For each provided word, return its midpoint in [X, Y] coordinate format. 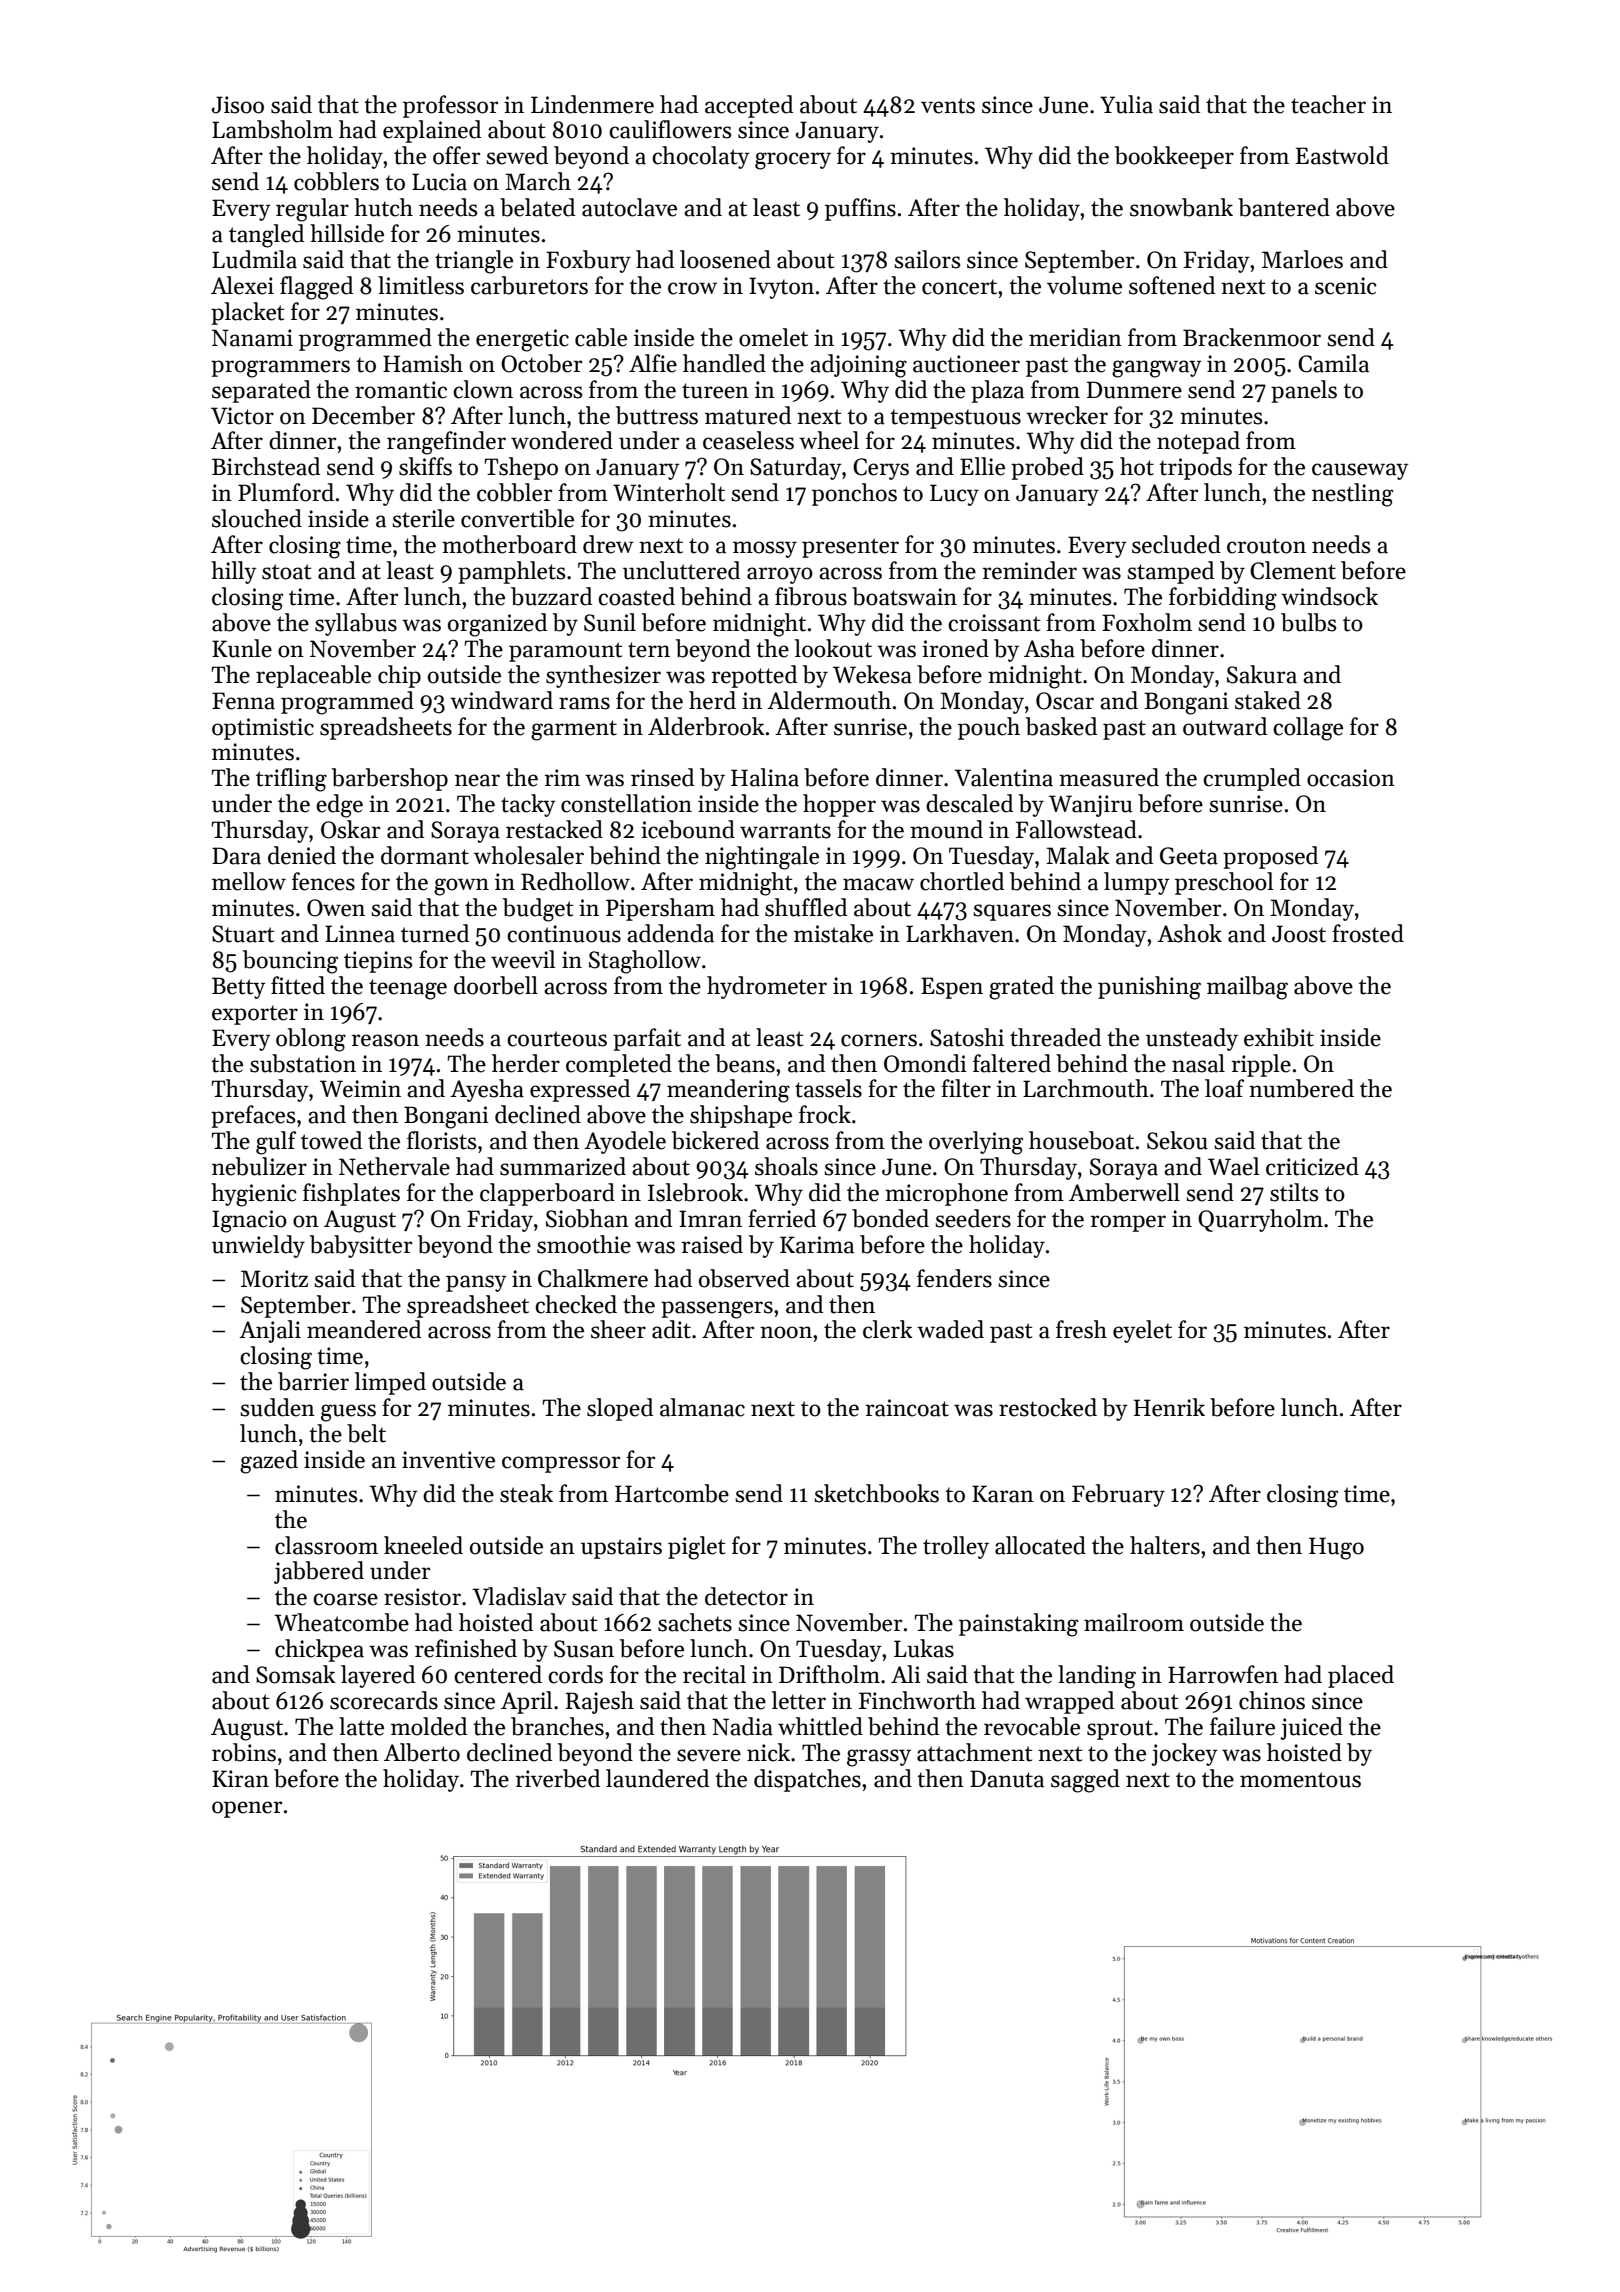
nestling [1352, 495]
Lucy [954, 495]
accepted [749, 106]
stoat [287, 572]
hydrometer [767, 987]
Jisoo [238, 105]
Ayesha [487, 1090]
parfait [647, 1039]
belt [366, 1433]
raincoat [907, 1408]
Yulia [1126, 104]
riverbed [558, 1778]
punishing [1149, 988]
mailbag [1247, 988]
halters [1165, 1545]
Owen [336, 908]
